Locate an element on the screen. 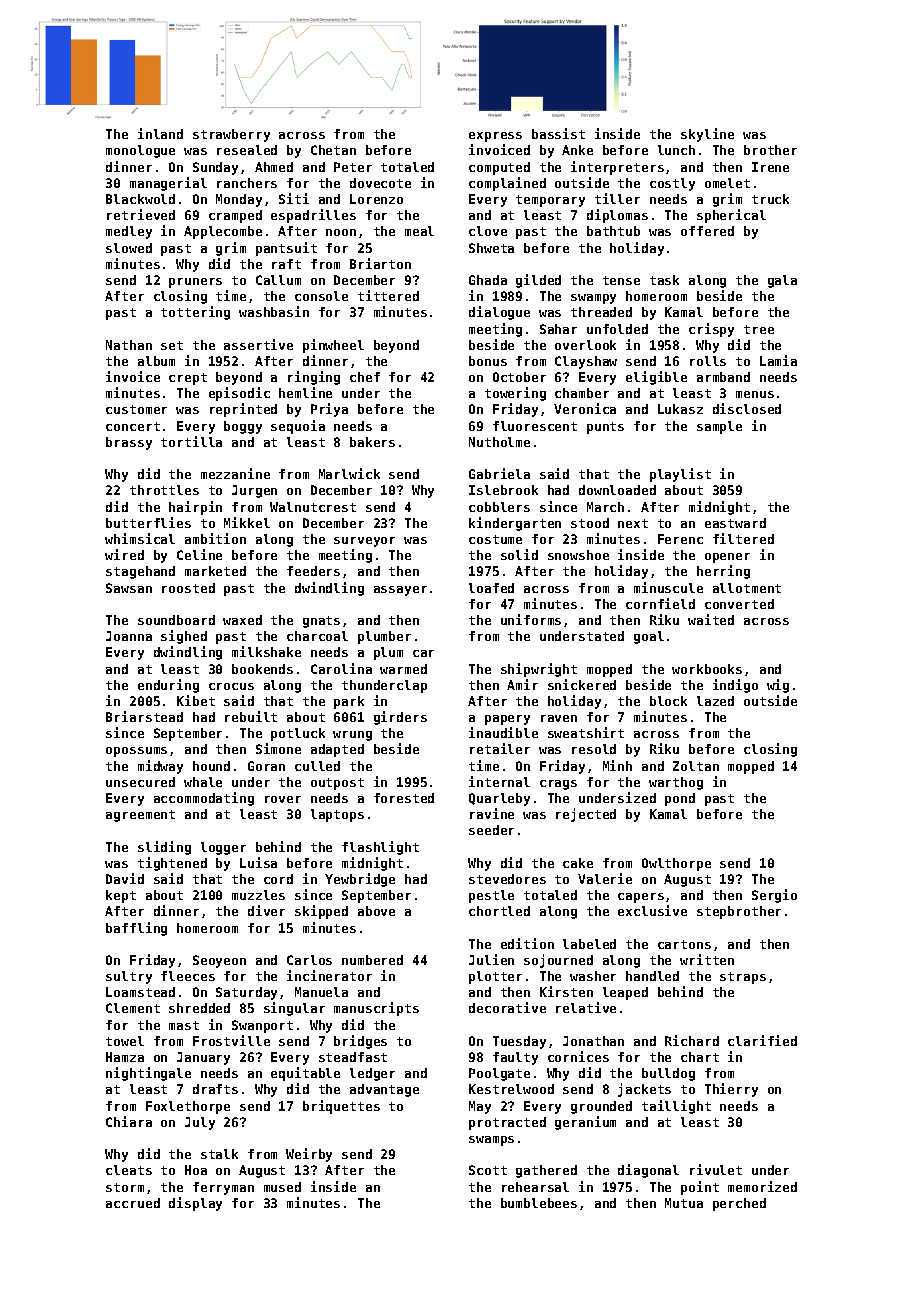  forested is located at coordinates (404, 798).
